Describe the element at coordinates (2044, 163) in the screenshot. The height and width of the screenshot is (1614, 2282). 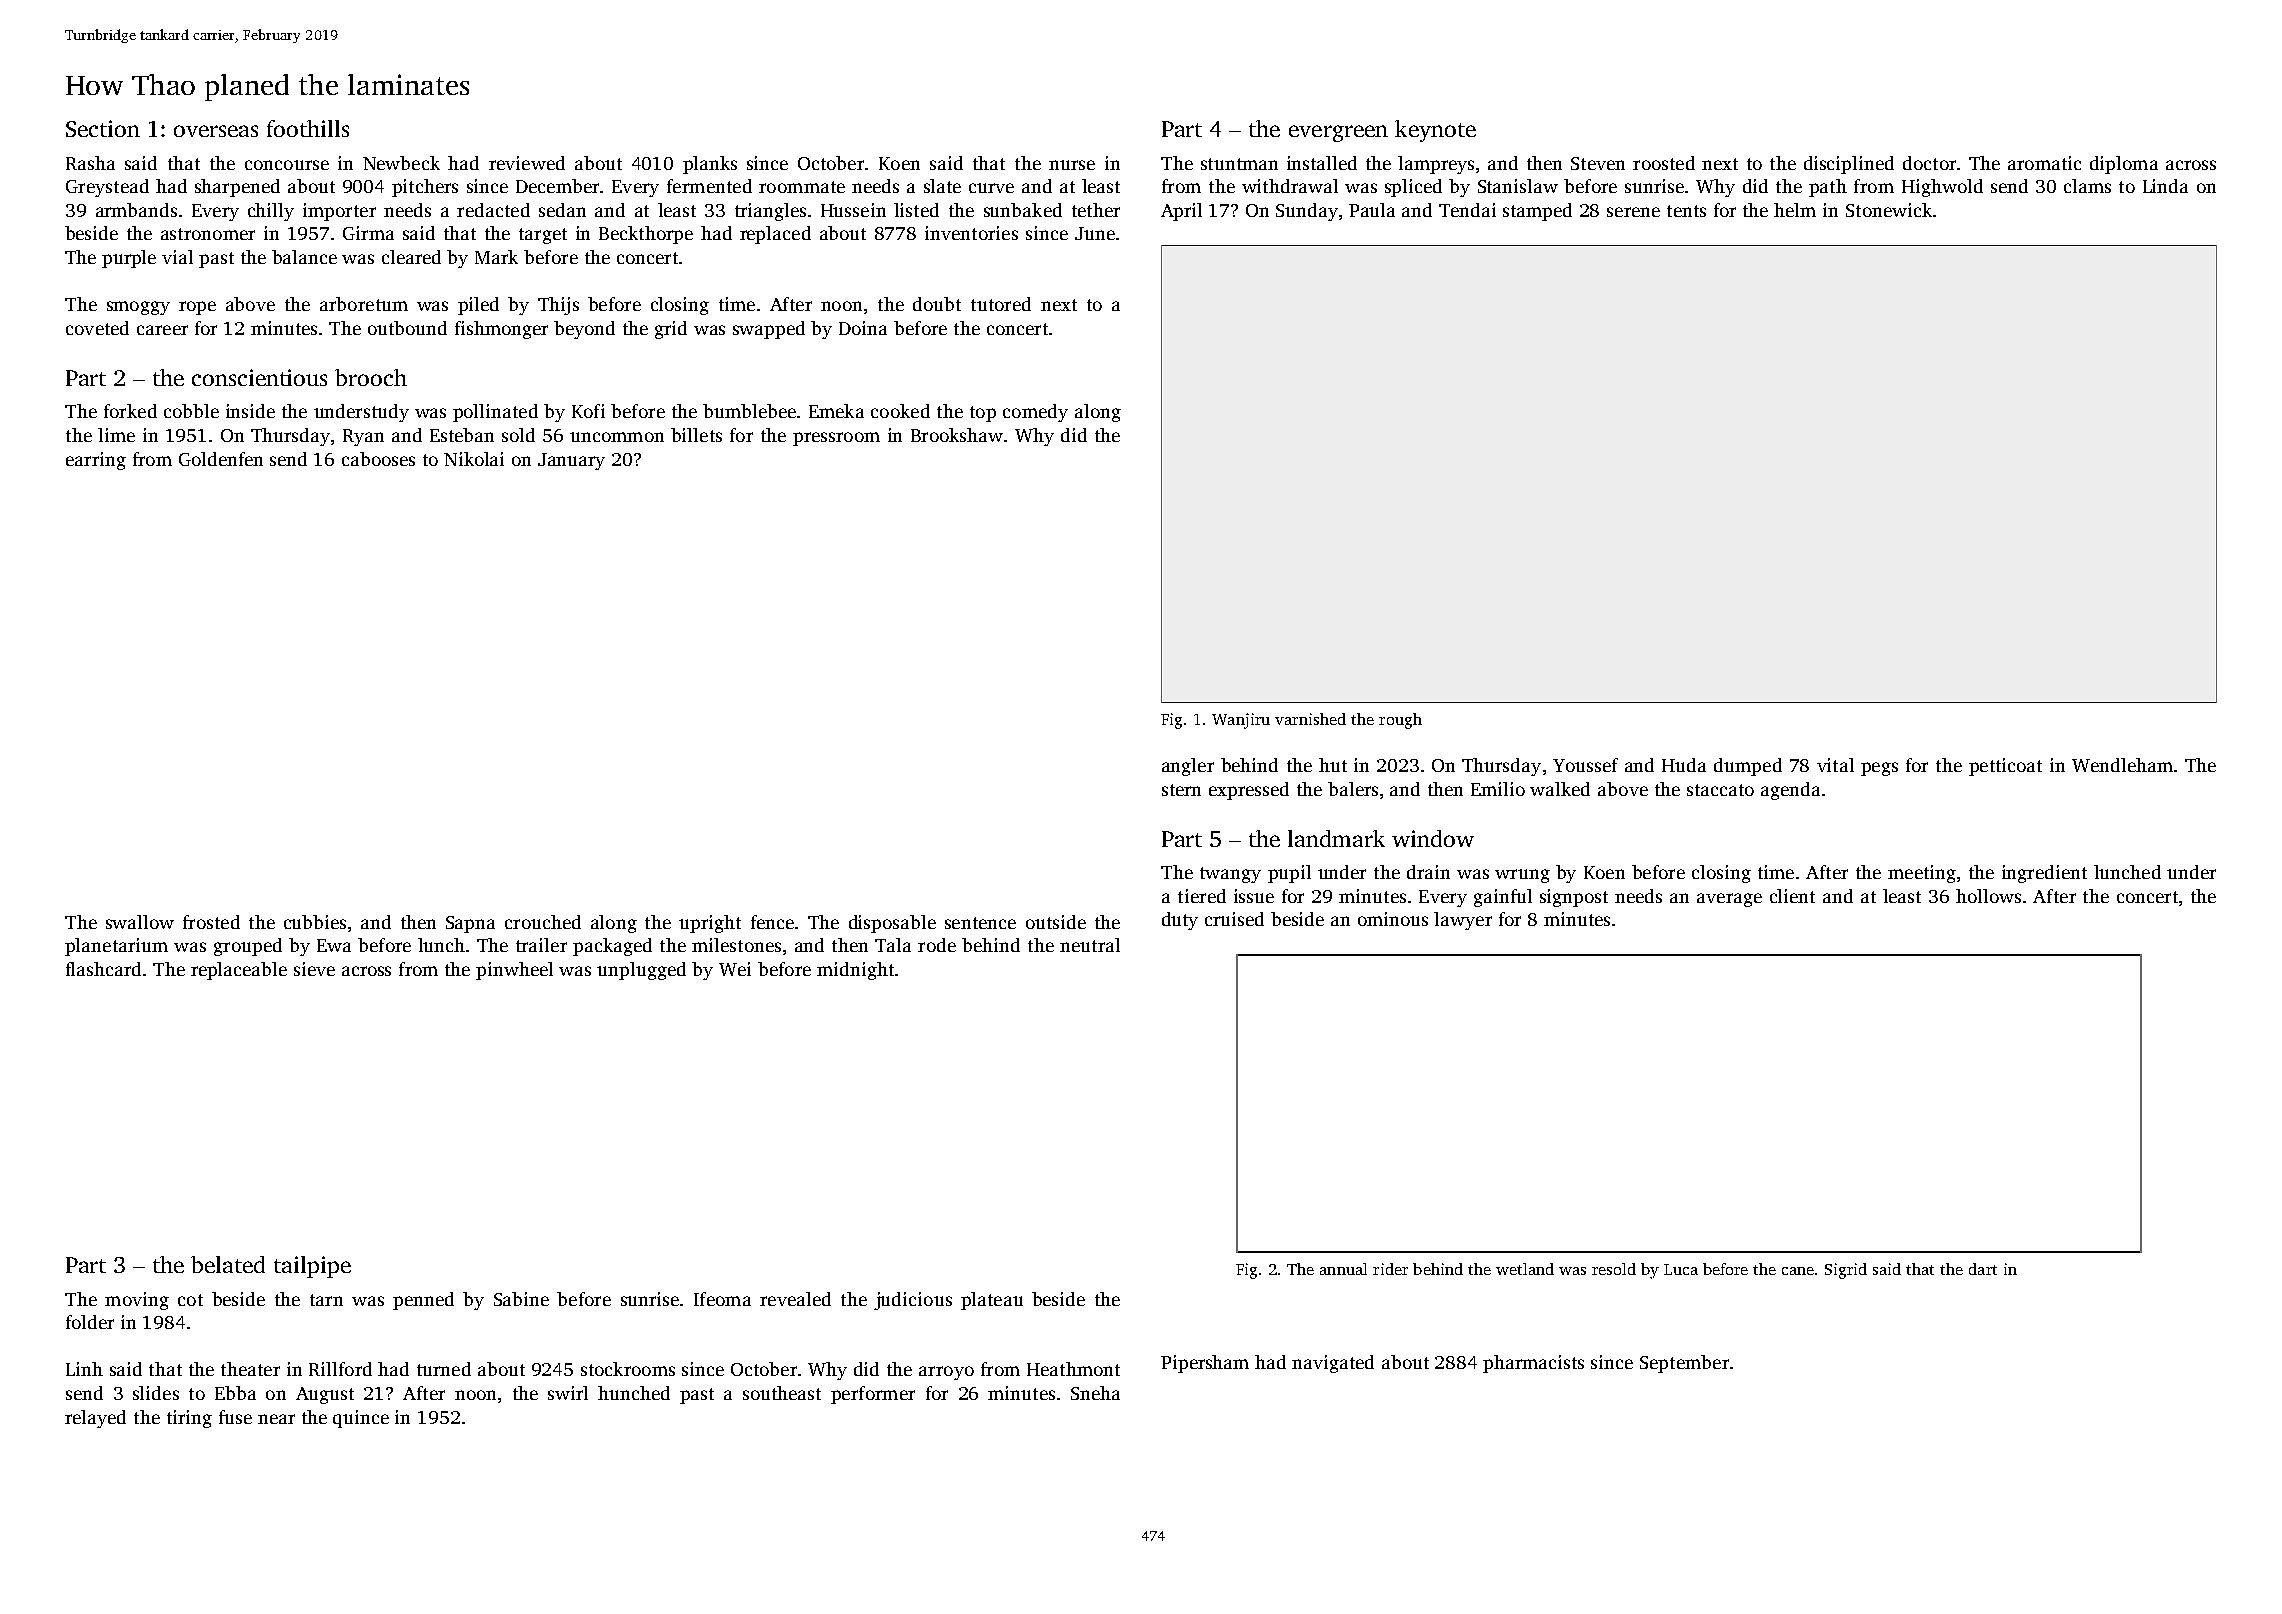
I see `aromatic` at that location.
